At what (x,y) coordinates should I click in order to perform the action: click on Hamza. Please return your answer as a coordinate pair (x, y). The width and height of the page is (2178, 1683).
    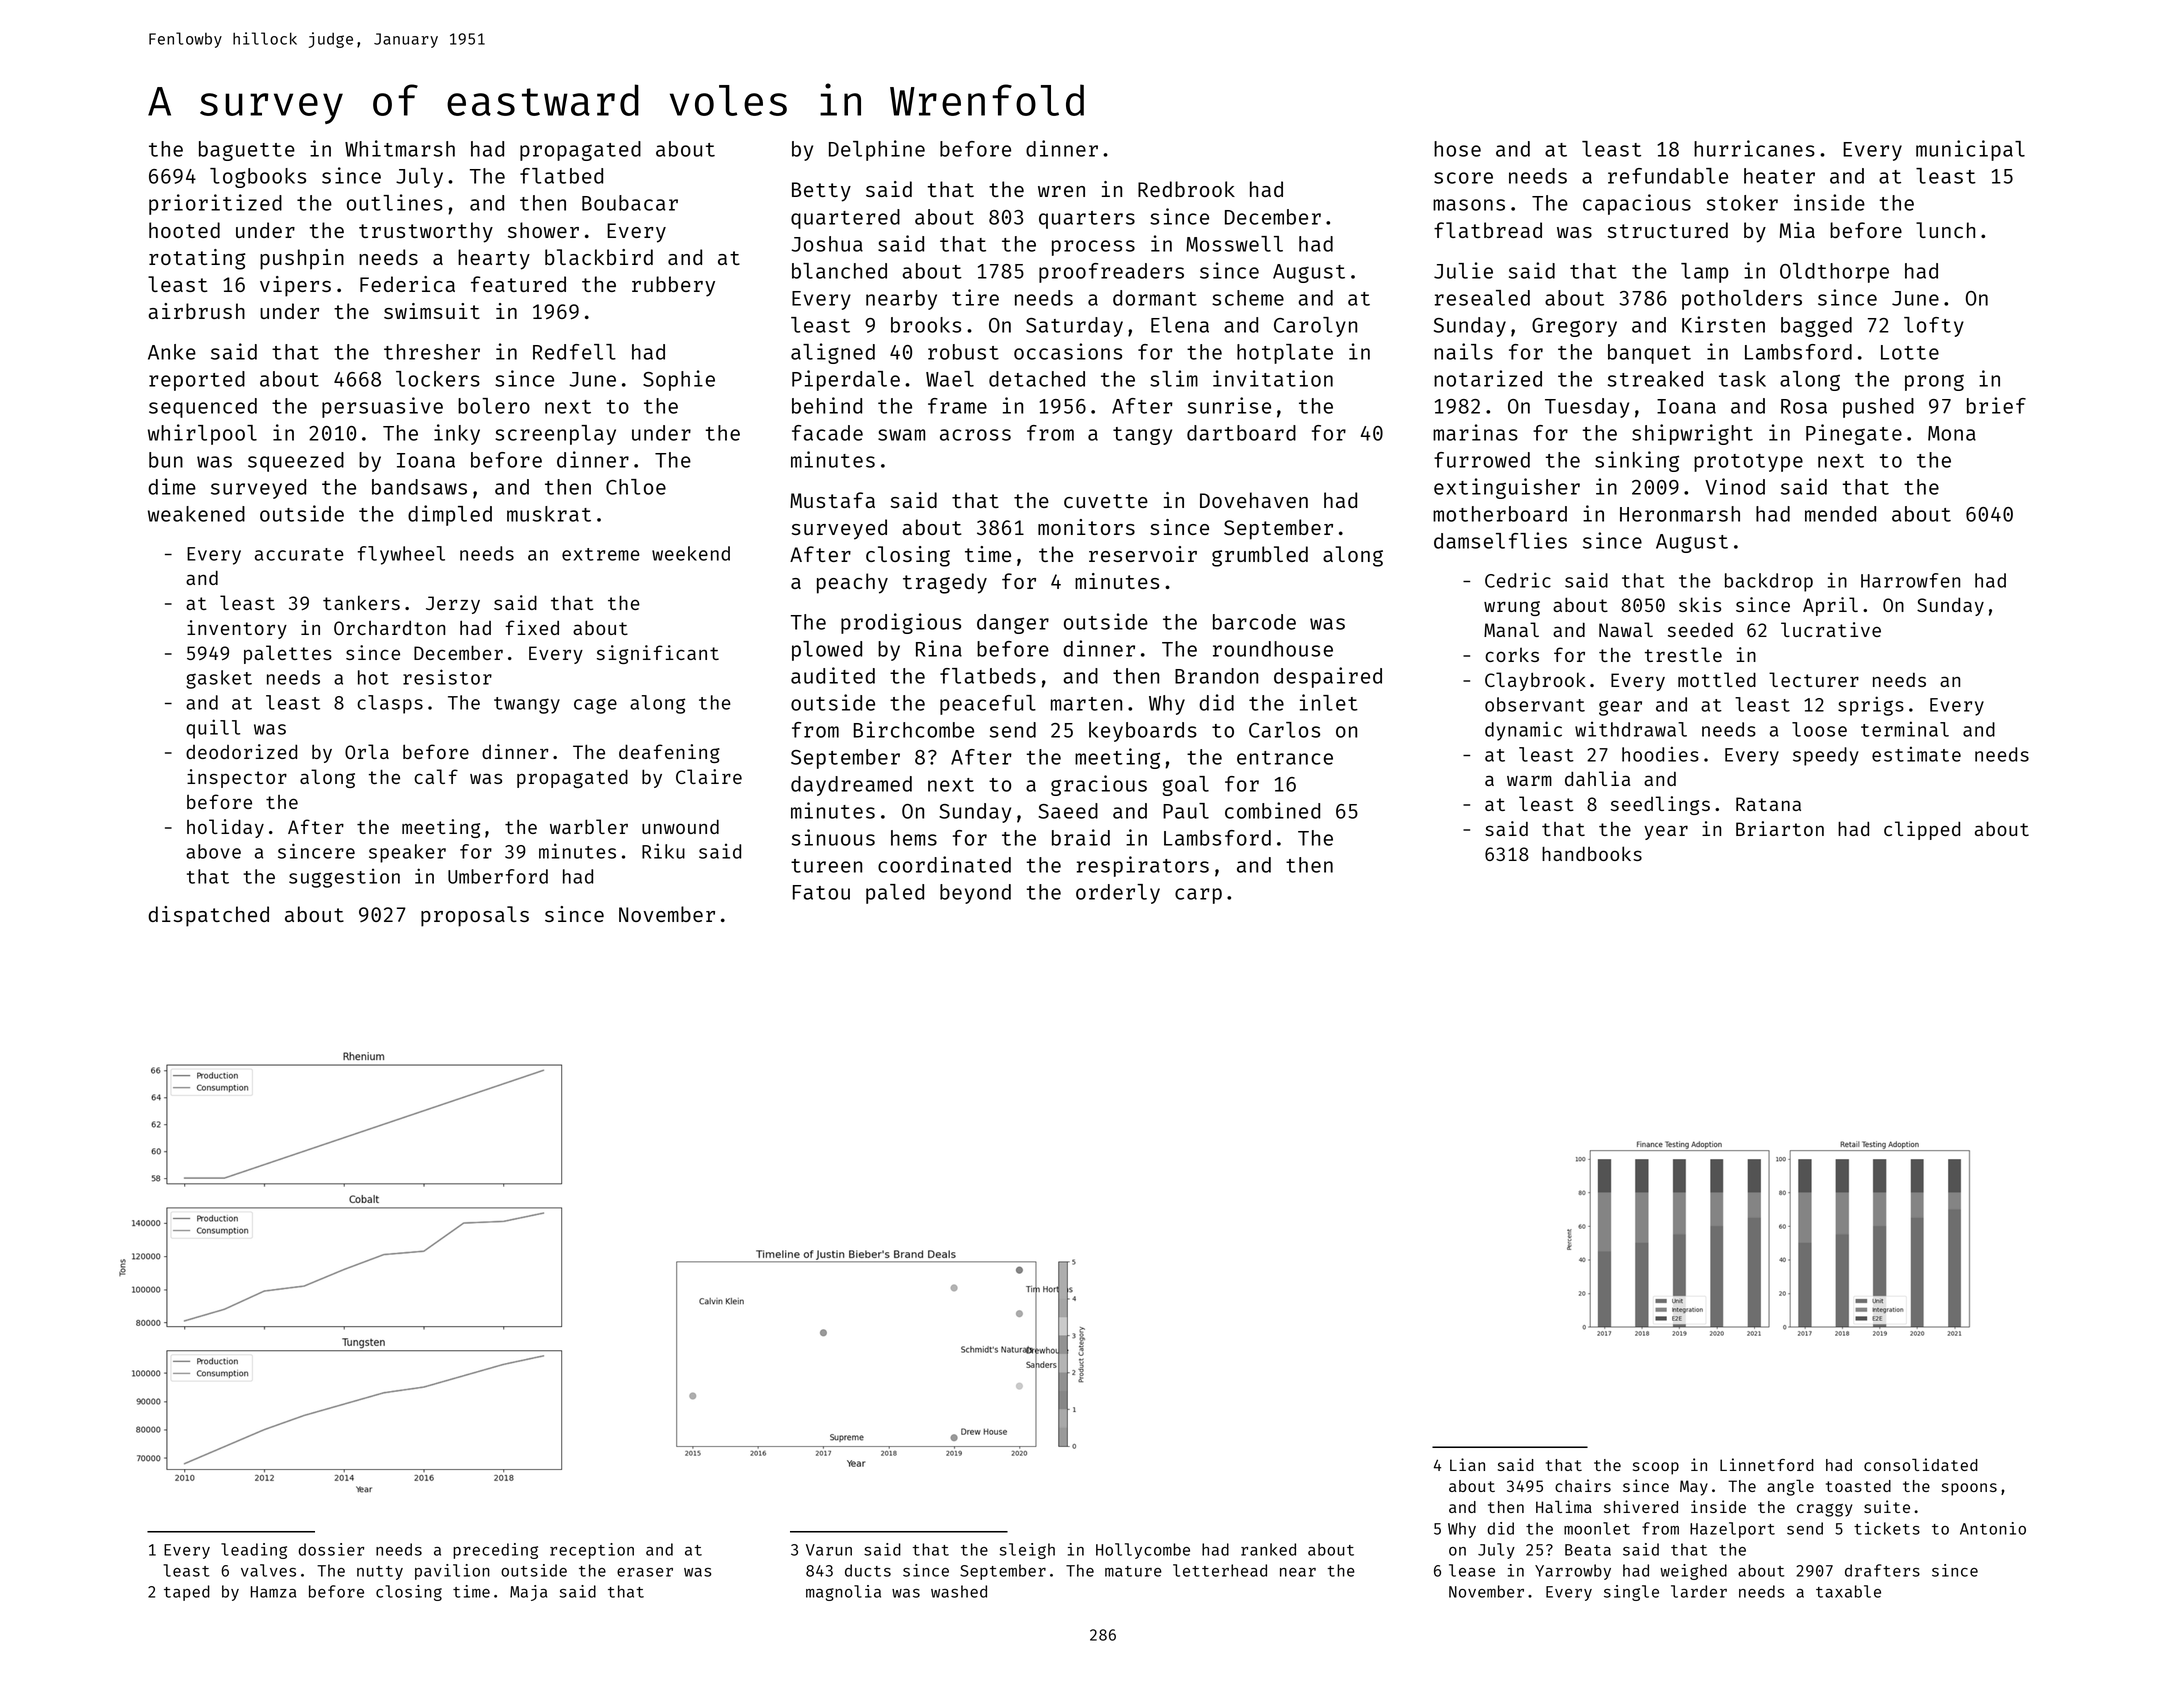
    Looking at the image, I should click on (273, 1592).
